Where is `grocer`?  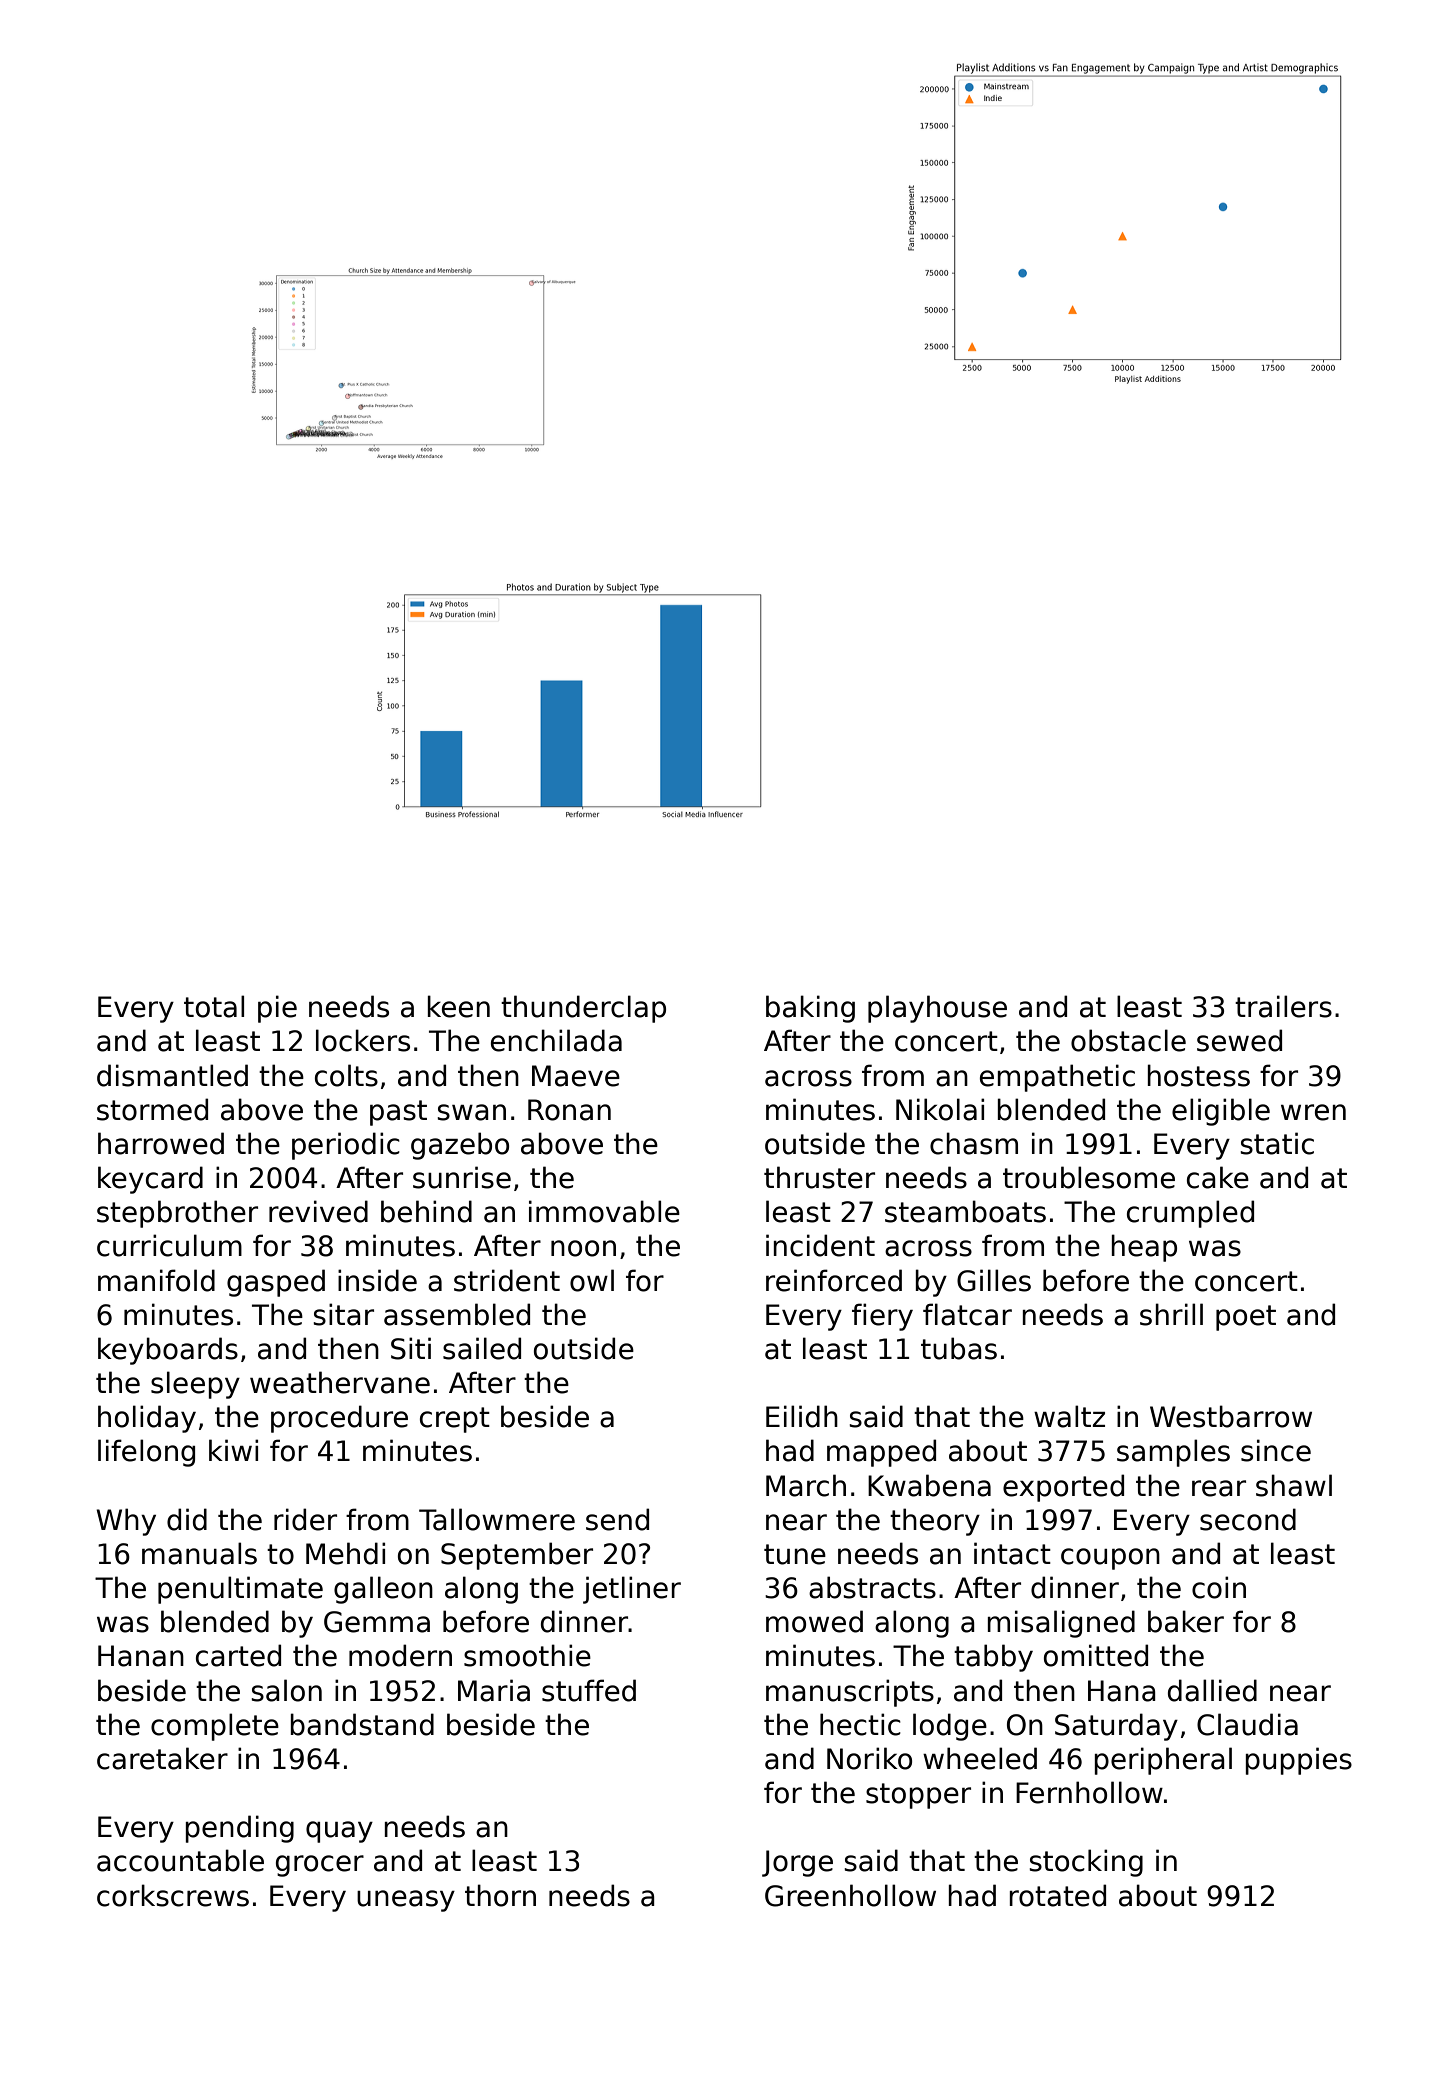
grocer is located at coordinates (320, 1866).
